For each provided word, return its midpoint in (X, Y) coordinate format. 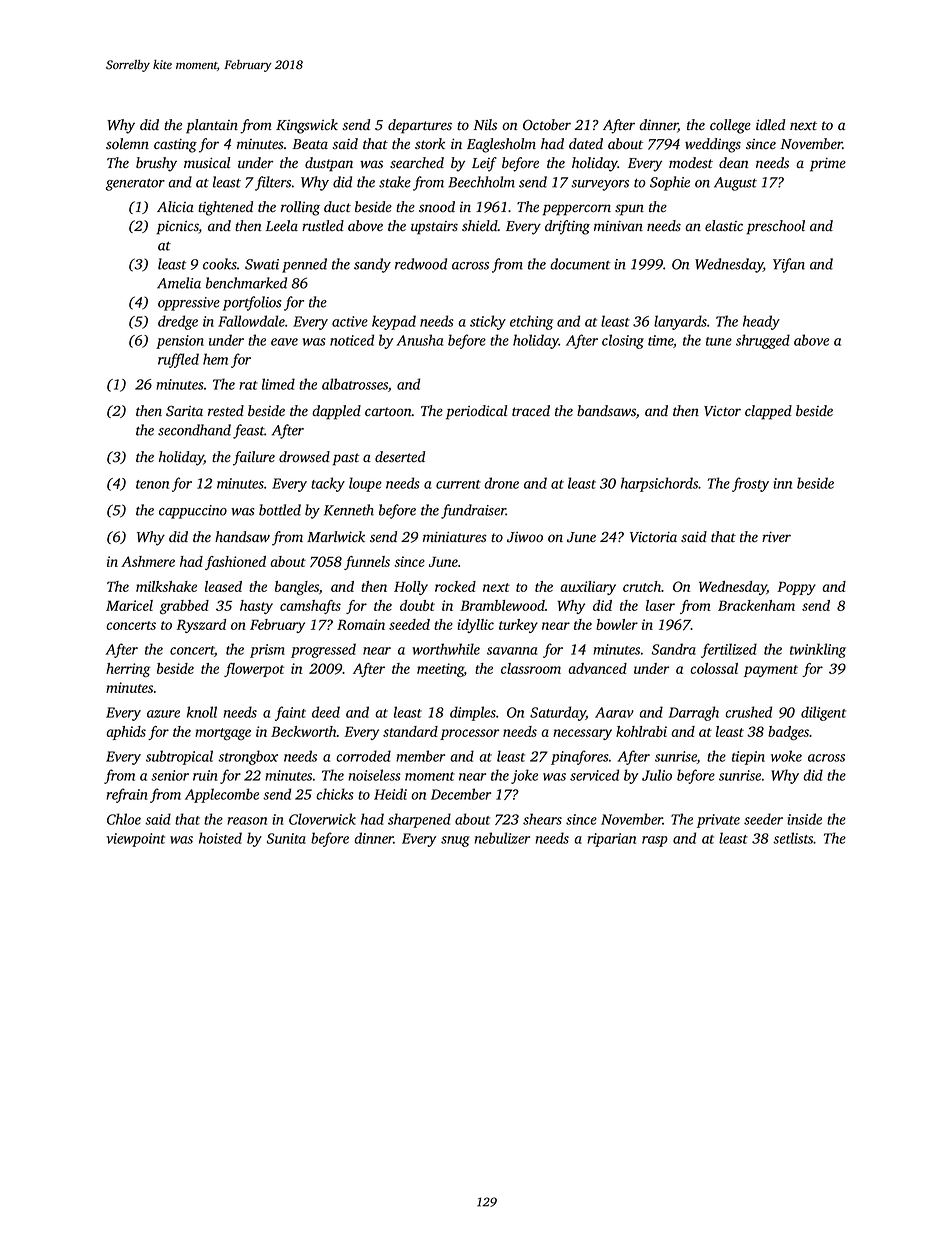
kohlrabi (641, 731)
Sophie (670, 183)
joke (524, 776)
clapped (768, 412)
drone (501, 483)
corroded (363, 756)
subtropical (179, 757)
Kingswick (307, 126)
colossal (714, 668)
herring (128, 670)
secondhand (194, 430)
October (547, 125)
